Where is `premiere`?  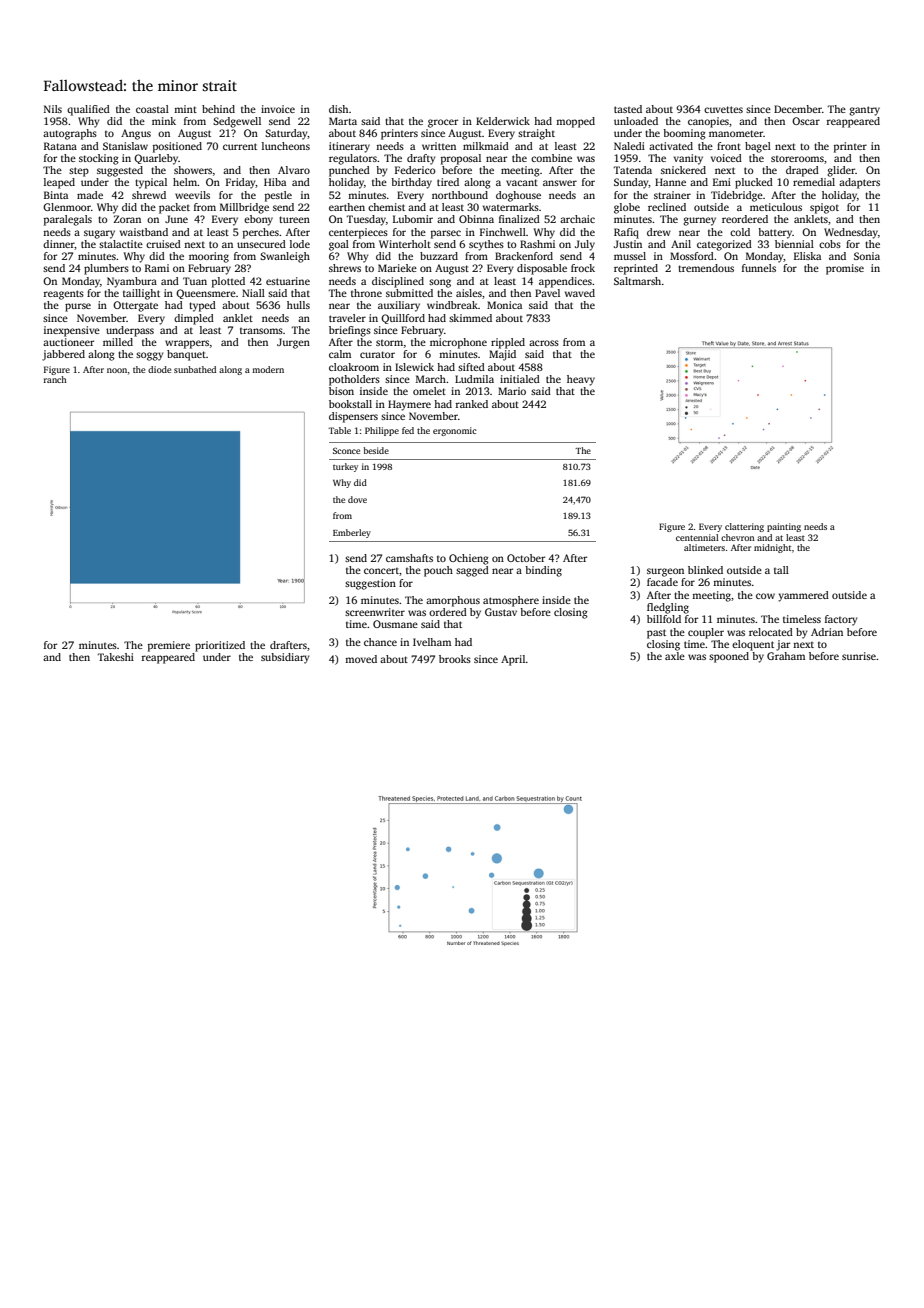 premiere is located at coordinates (169, 646).
